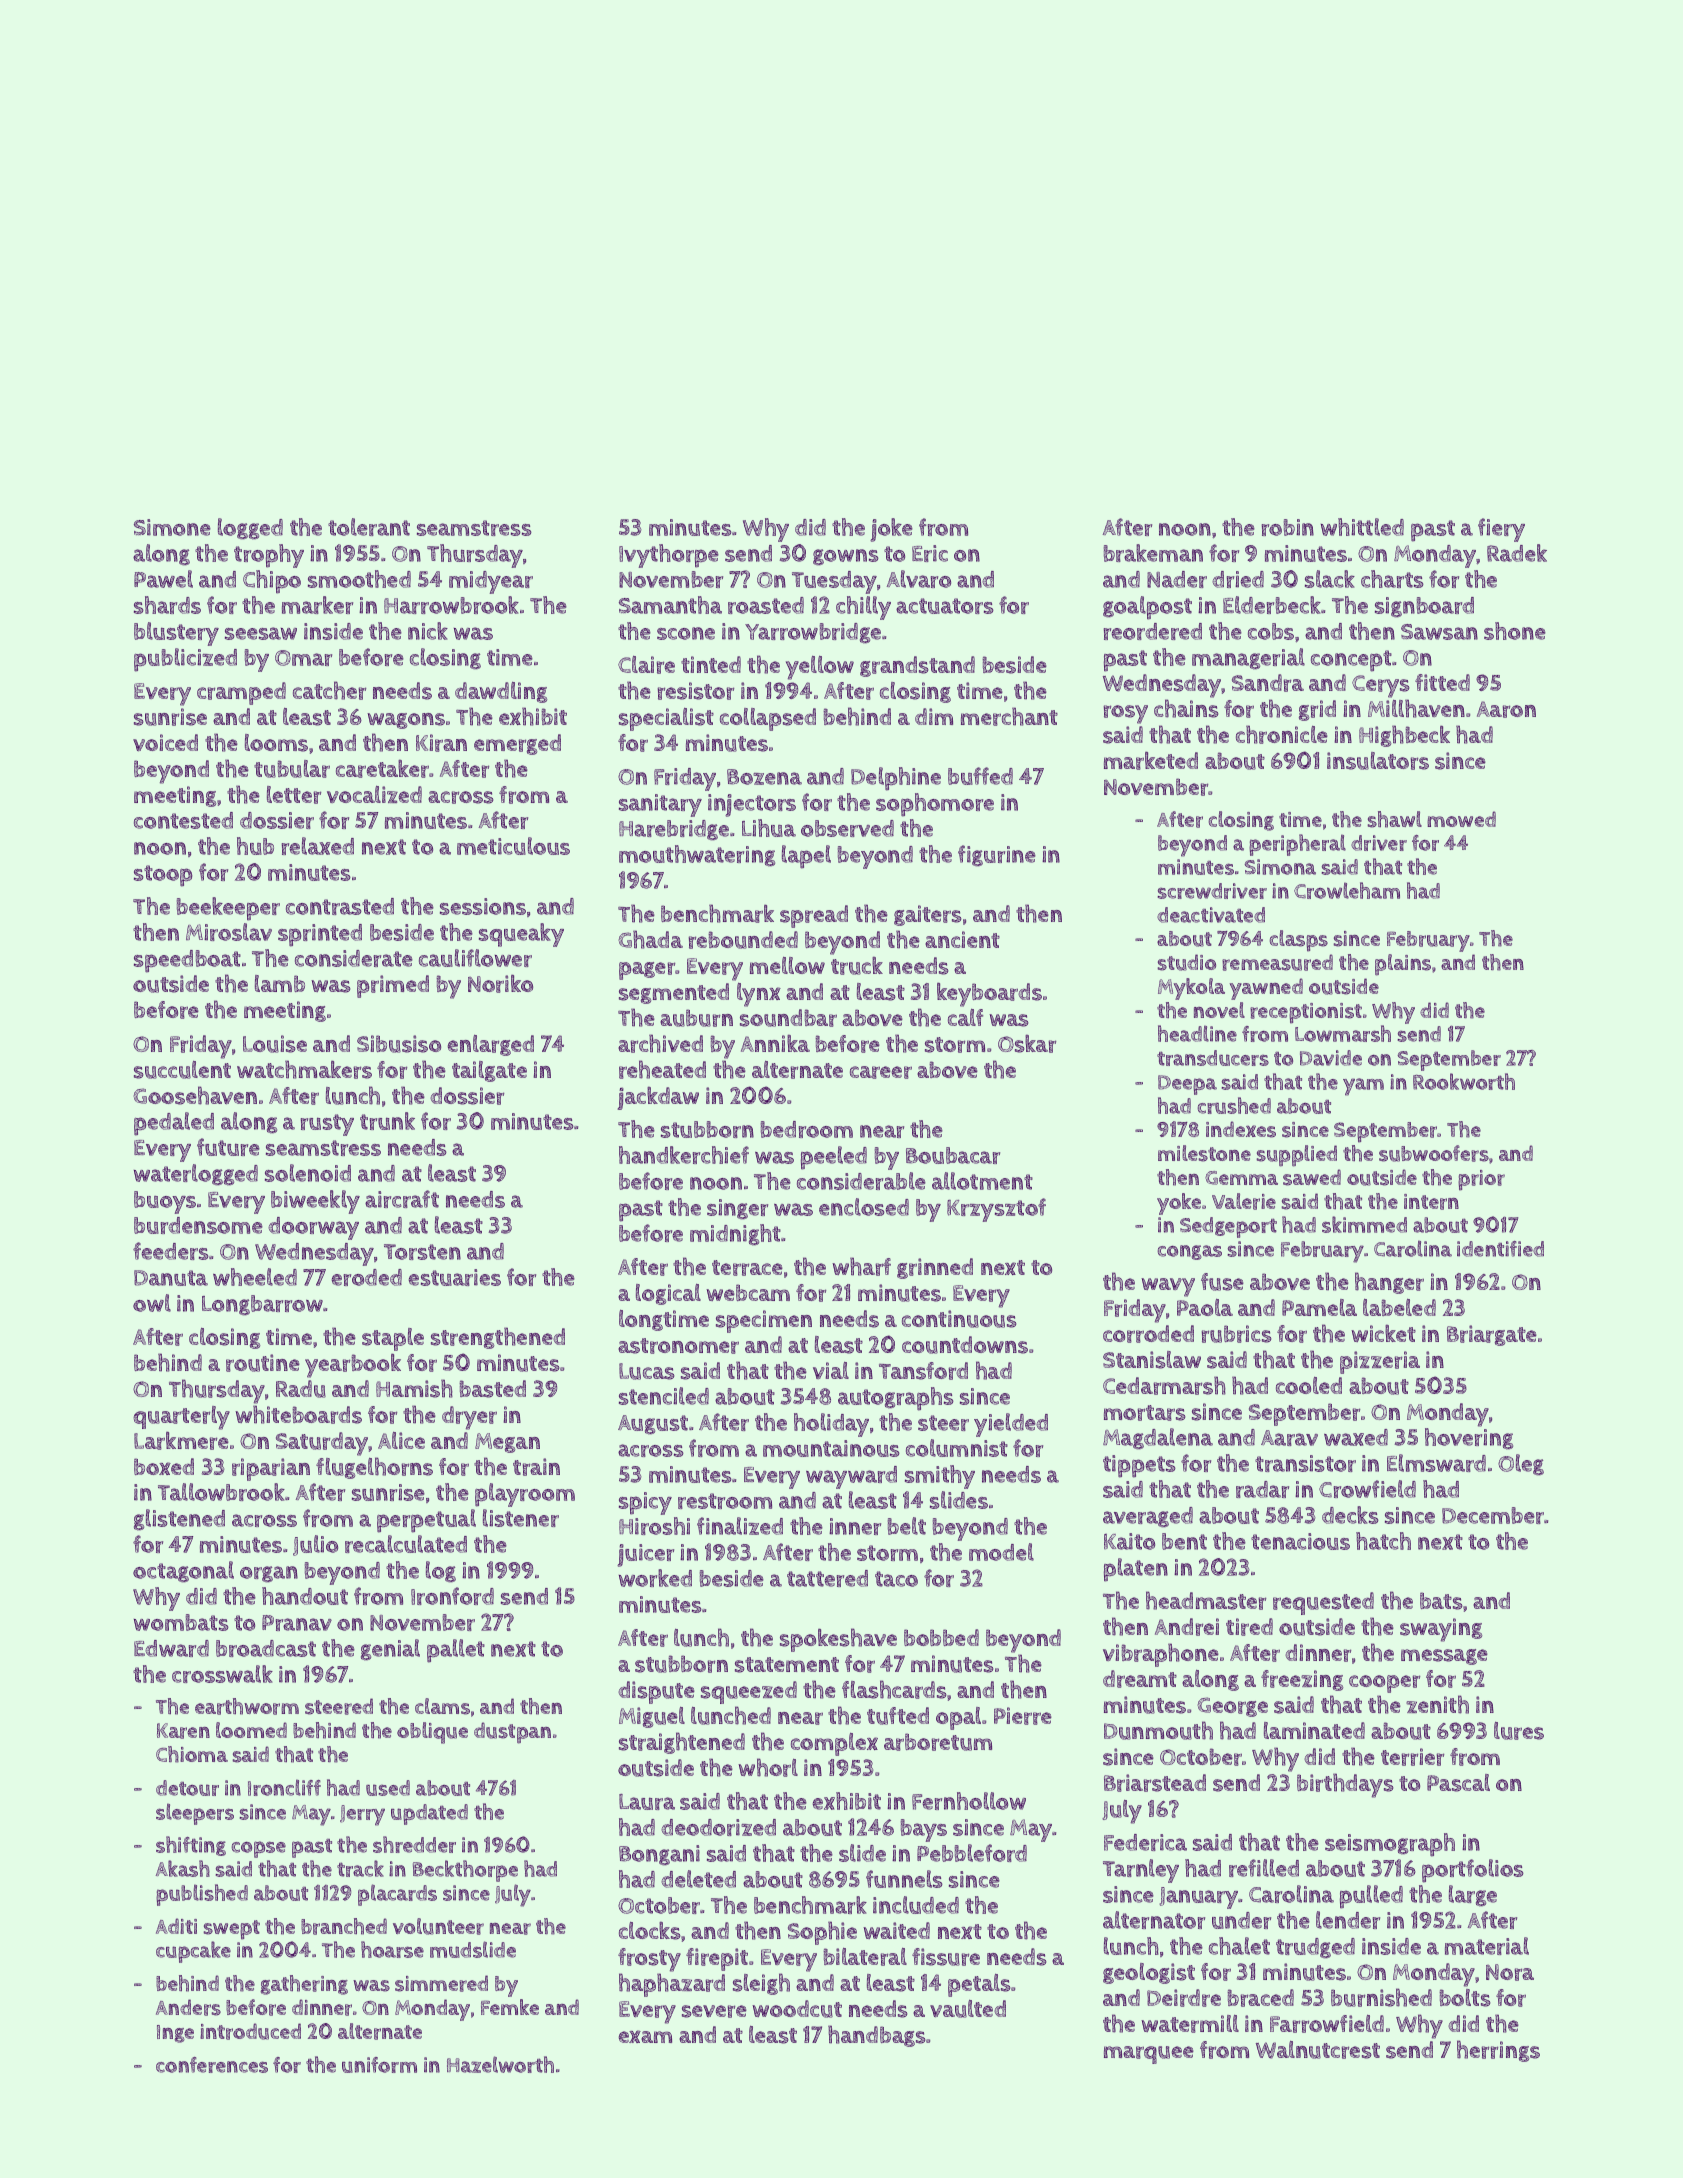 The image size is (1683, 2178). What do you see at coordinates (1262, 1489) in the screenshot?
I see `radar` at bounding box center [1262, 1489].
